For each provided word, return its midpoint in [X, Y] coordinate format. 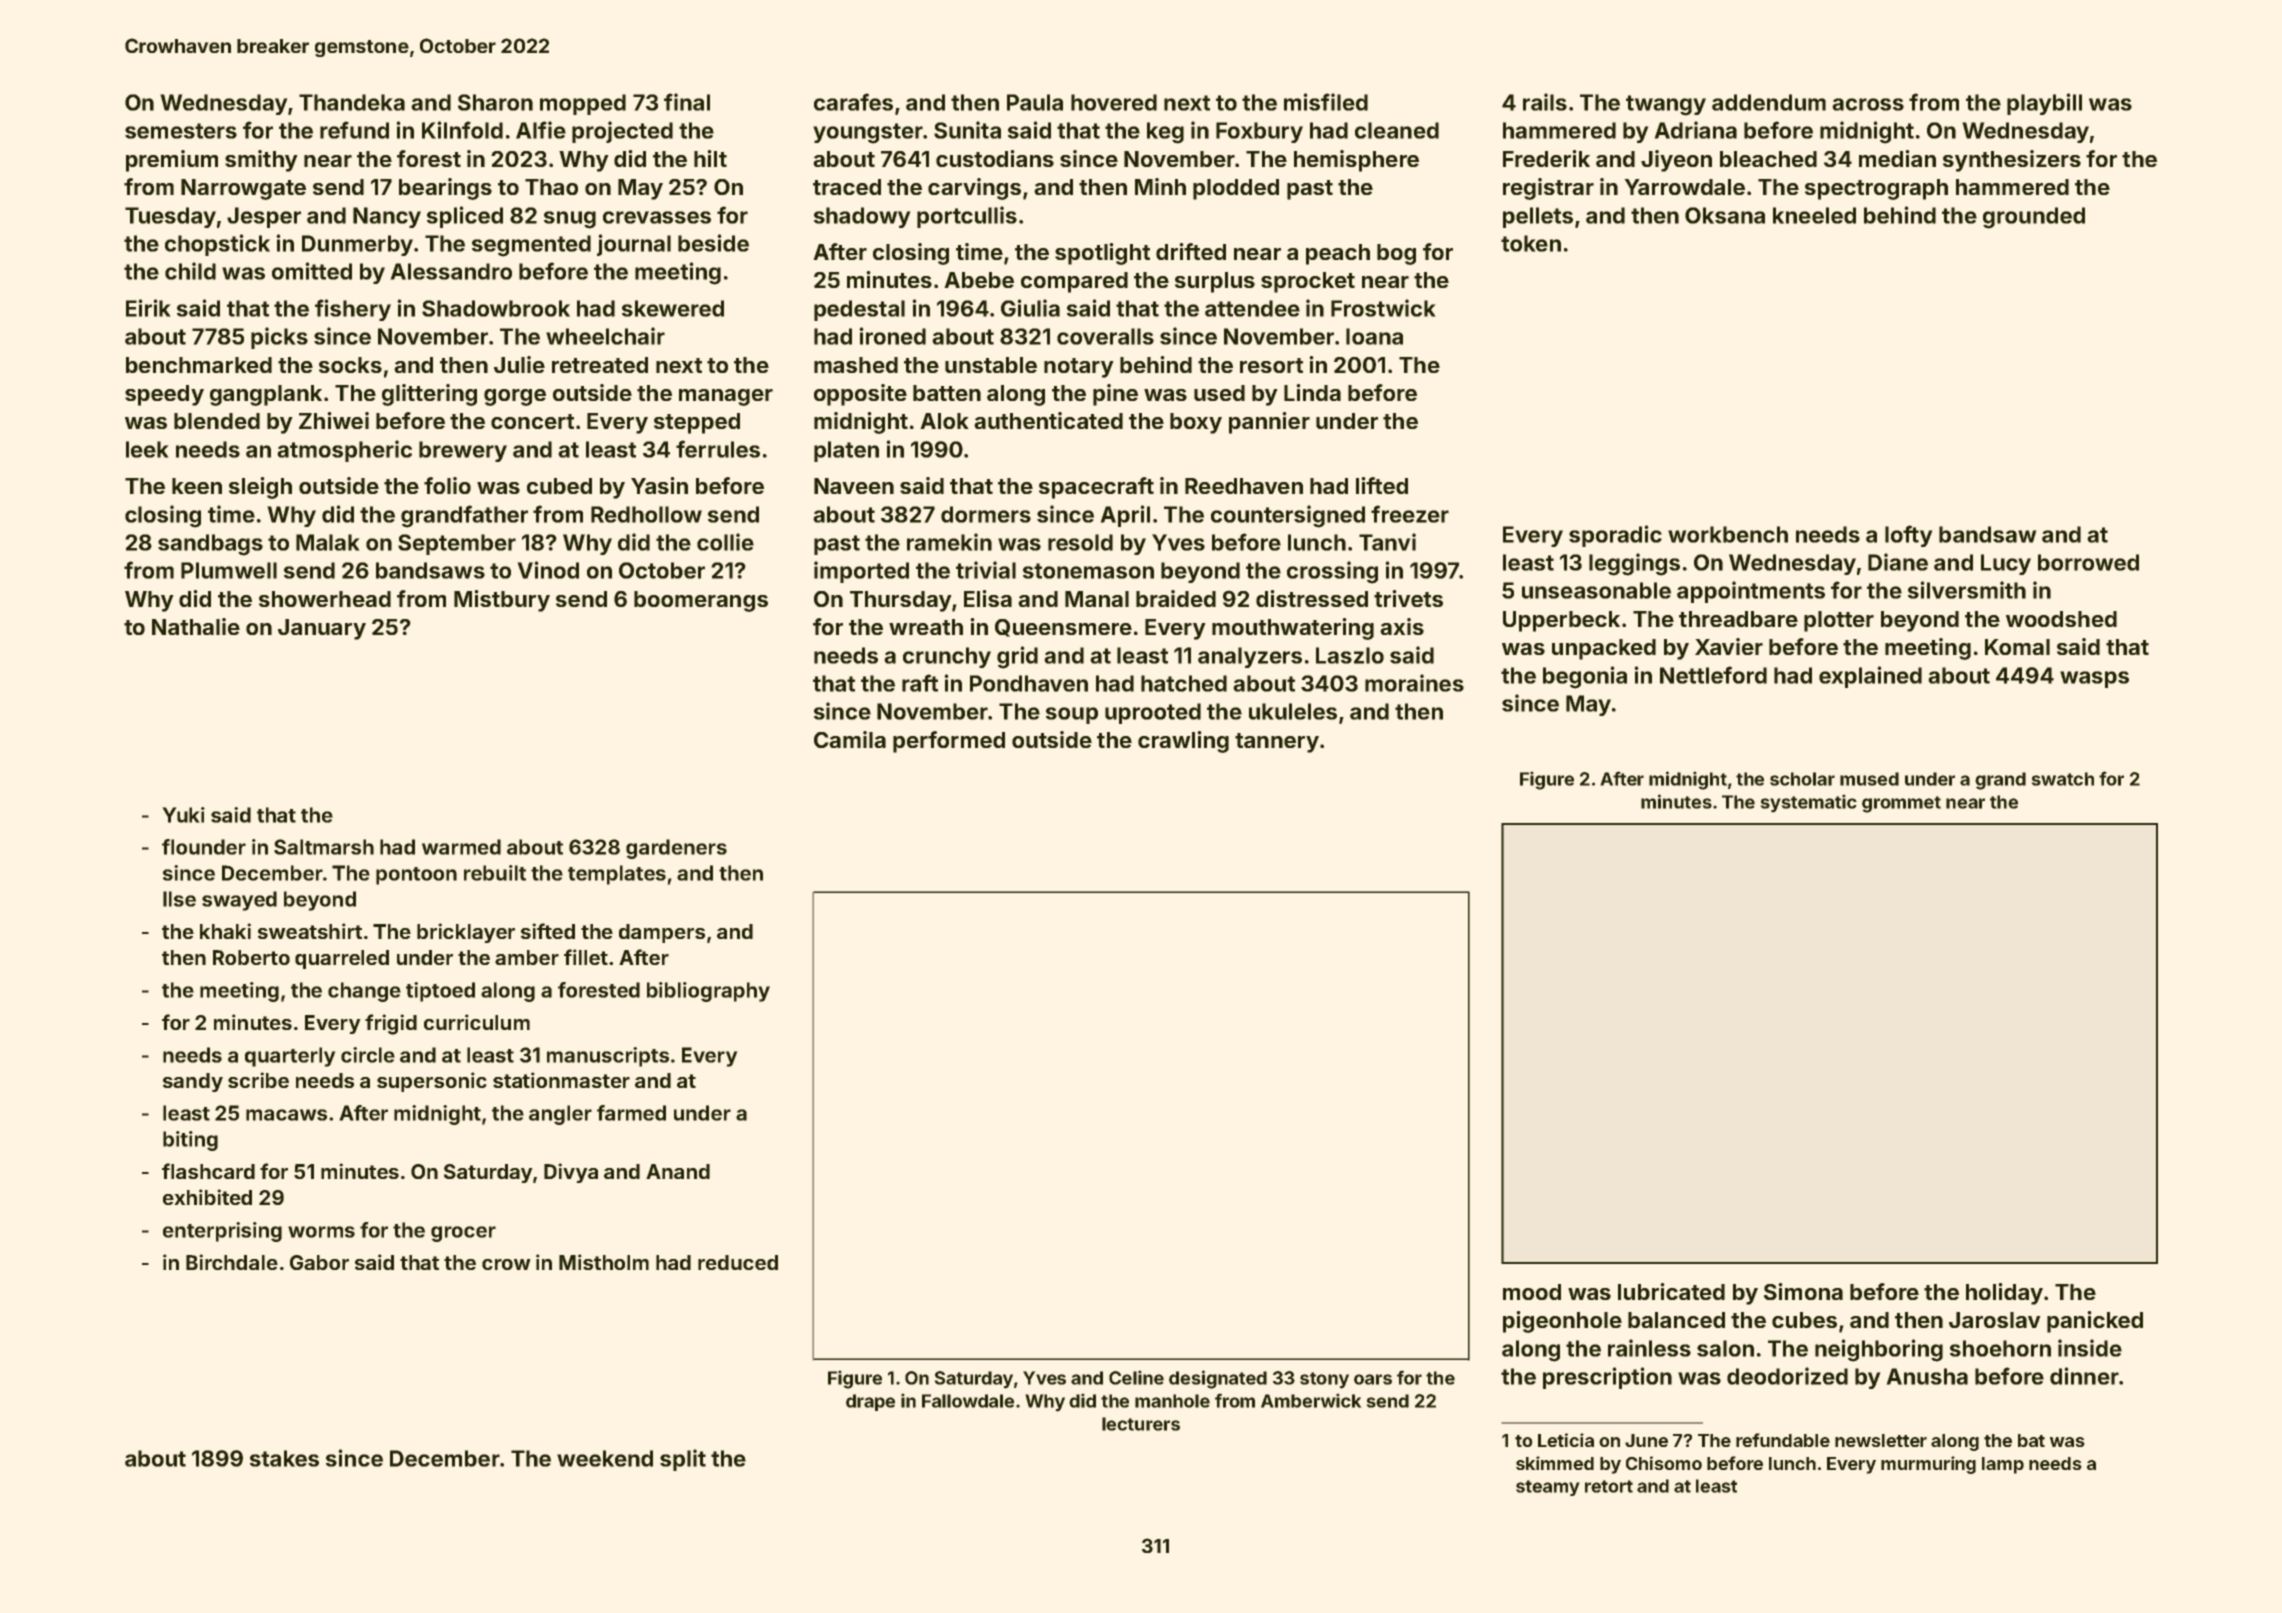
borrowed [2088, 562]
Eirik [148, 308]
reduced [738, 1262]
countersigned [1288, 516]
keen [197, 486]
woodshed [2061, 619]
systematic [1809, 803]
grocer [463, 1234]
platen [846, 451]
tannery [1277, 743]
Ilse [179, 899]
